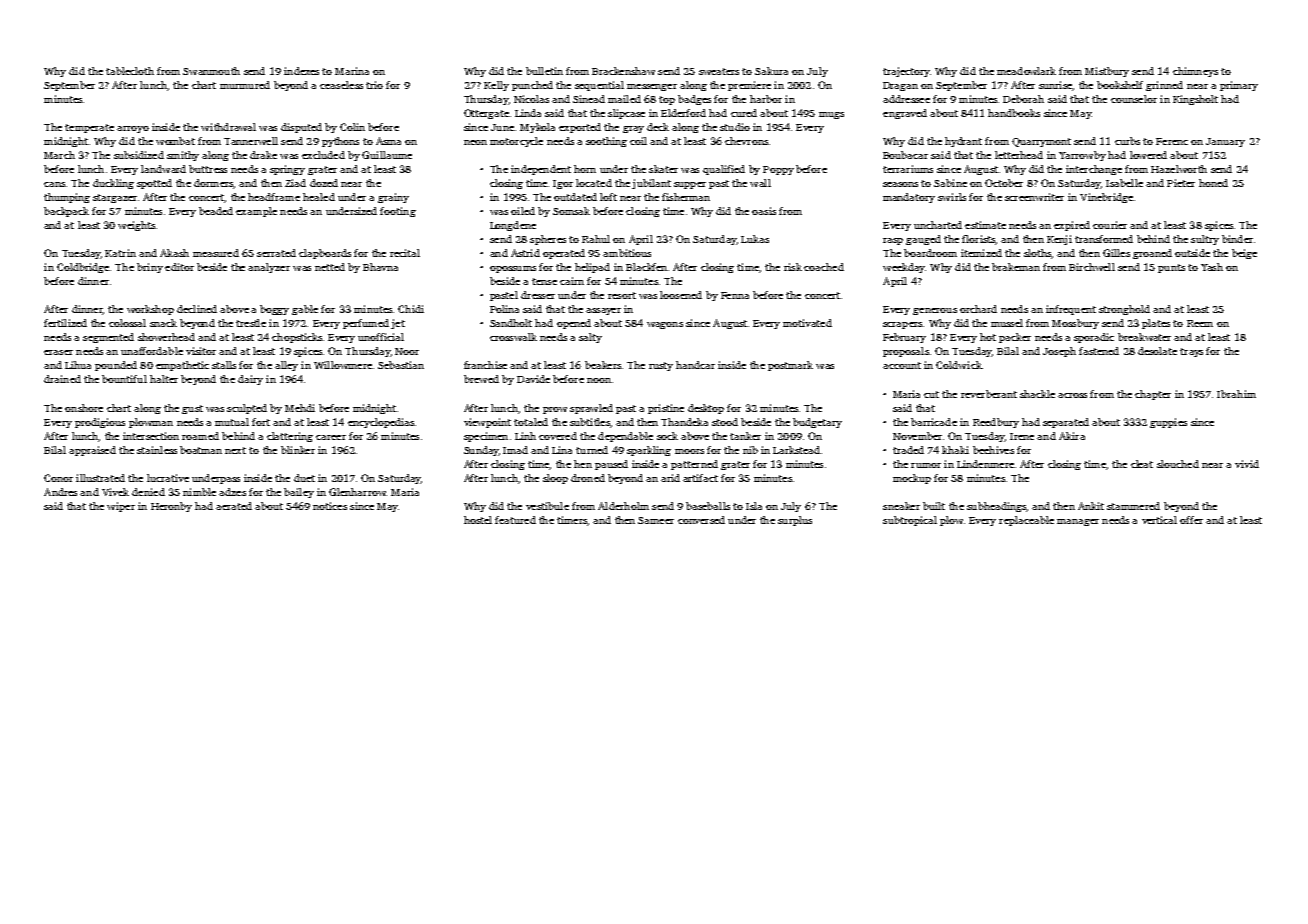 The height and width of the screenshot is (924, 1308). What do you see at coordinates (387, 155) in the screenshot?
I see `Guillaume` at bounding box center [387, 155].
